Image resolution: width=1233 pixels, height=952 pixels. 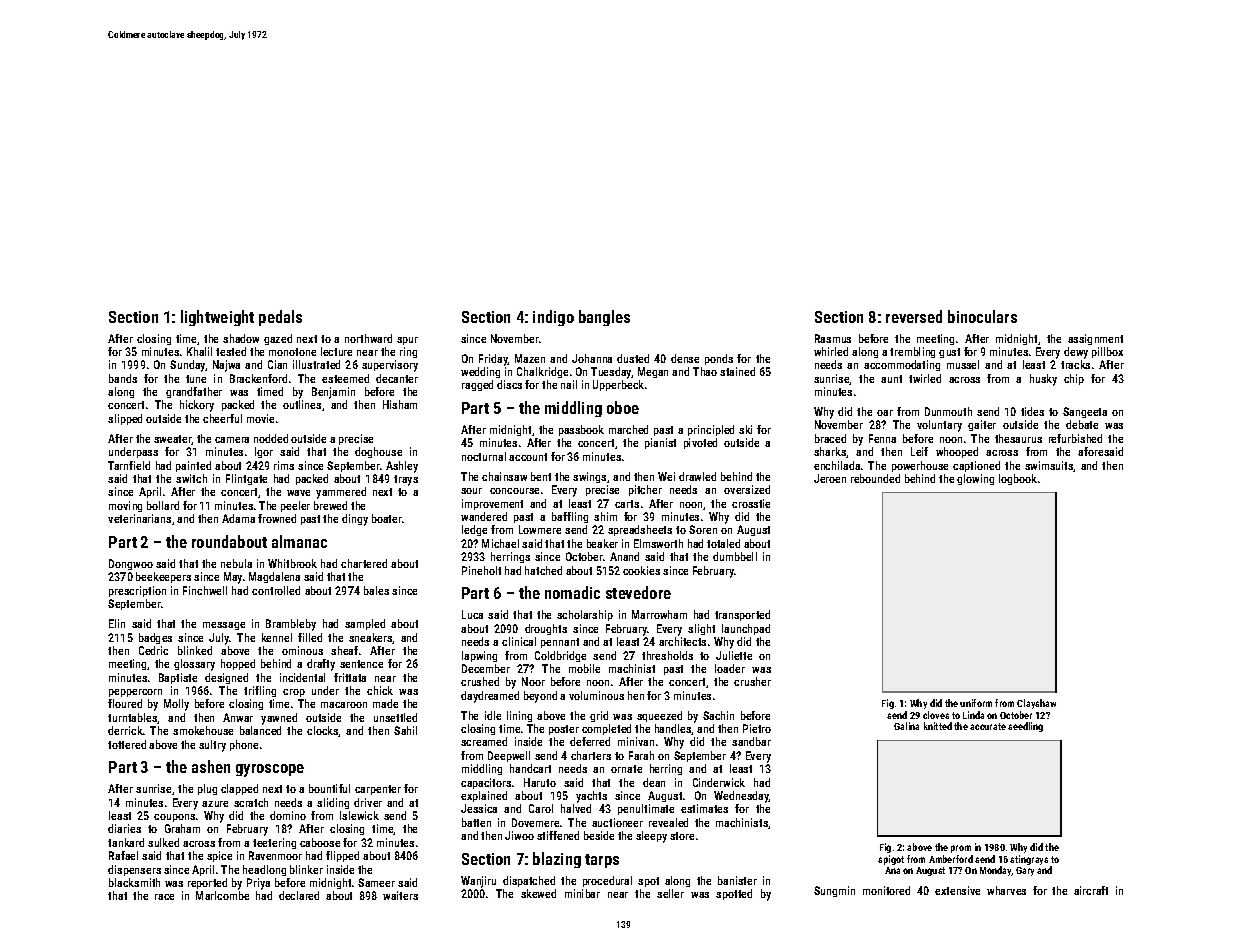 What do you see at coordinates (479, 656) in the image?
I see `lapwing` at bounding box center [479, 656].
